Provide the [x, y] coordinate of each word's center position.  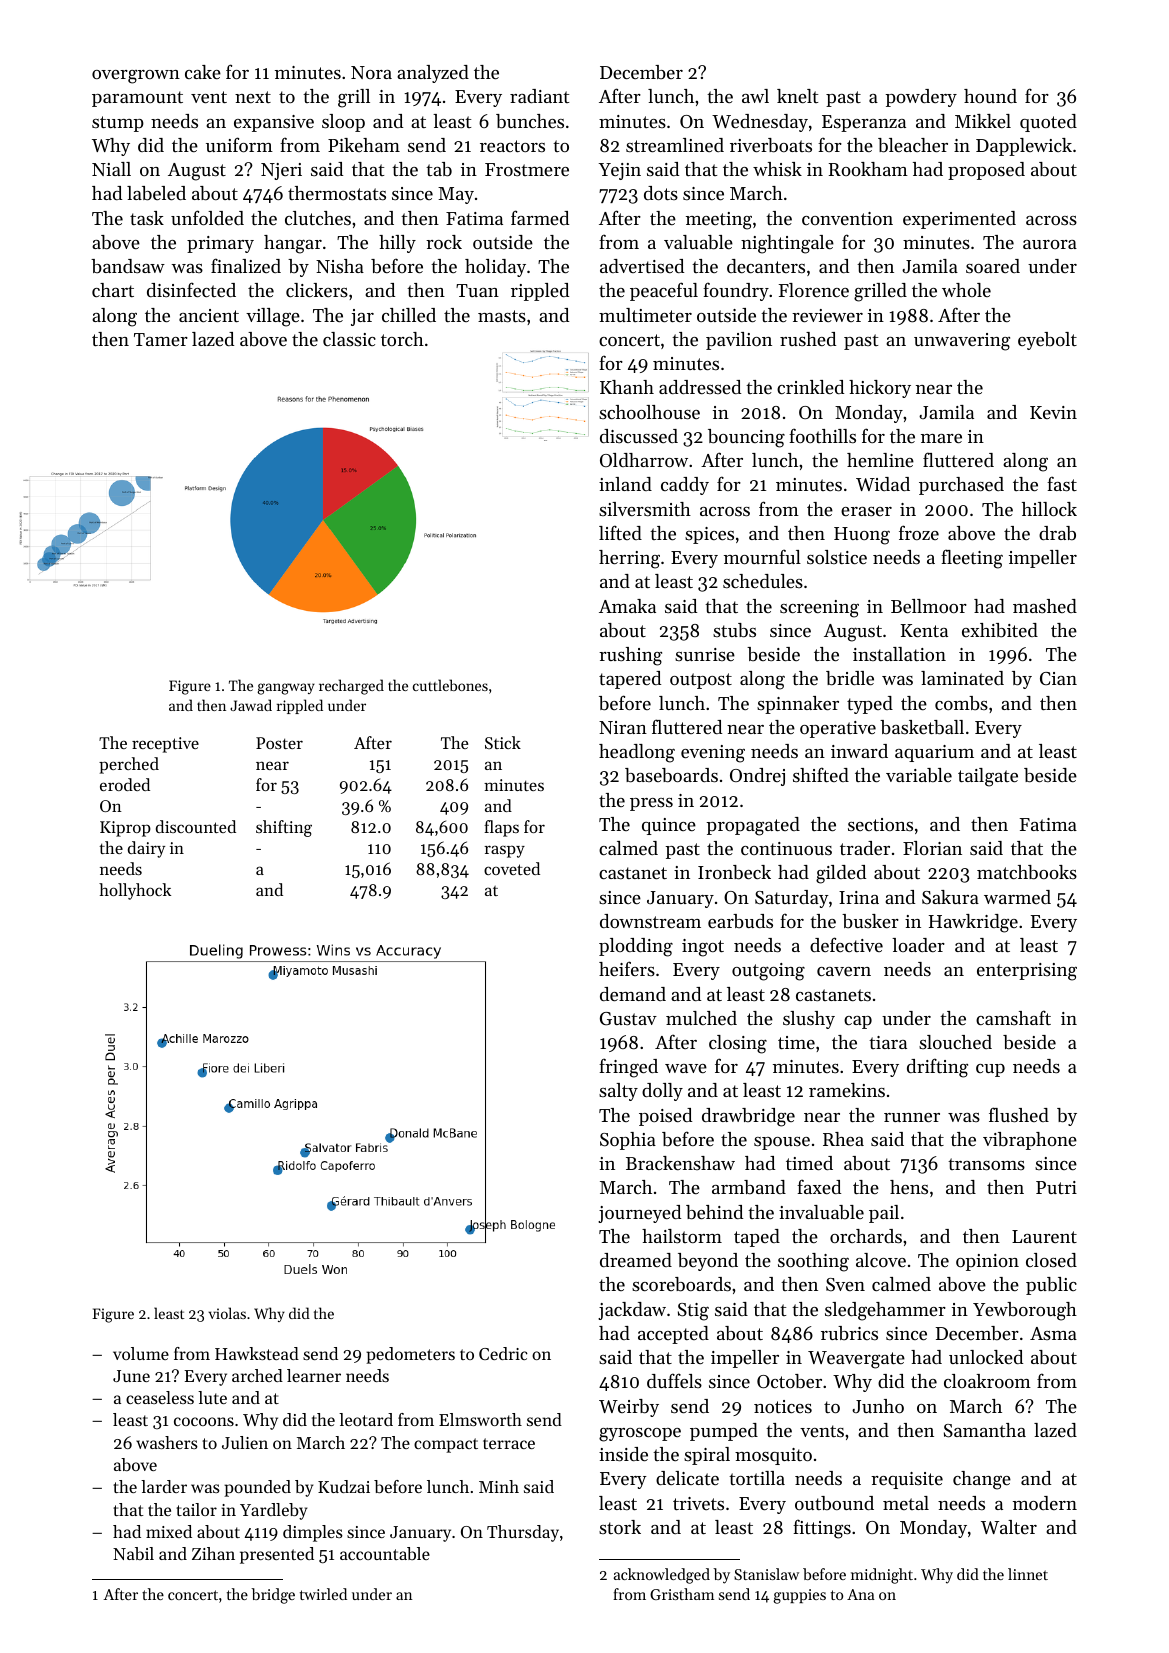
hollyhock [135, 891]
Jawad [251, 705]
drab [1057, 533]
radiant [539, 96]
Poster [279, 743]
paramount [137, 99]
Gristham [682, 1594]
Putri [1056, 1187]
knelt [797, 96]
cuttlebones [450, 685]
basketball [922, 727]
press [651, 804]
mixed [169, 1531]
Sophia [628, 1141]
